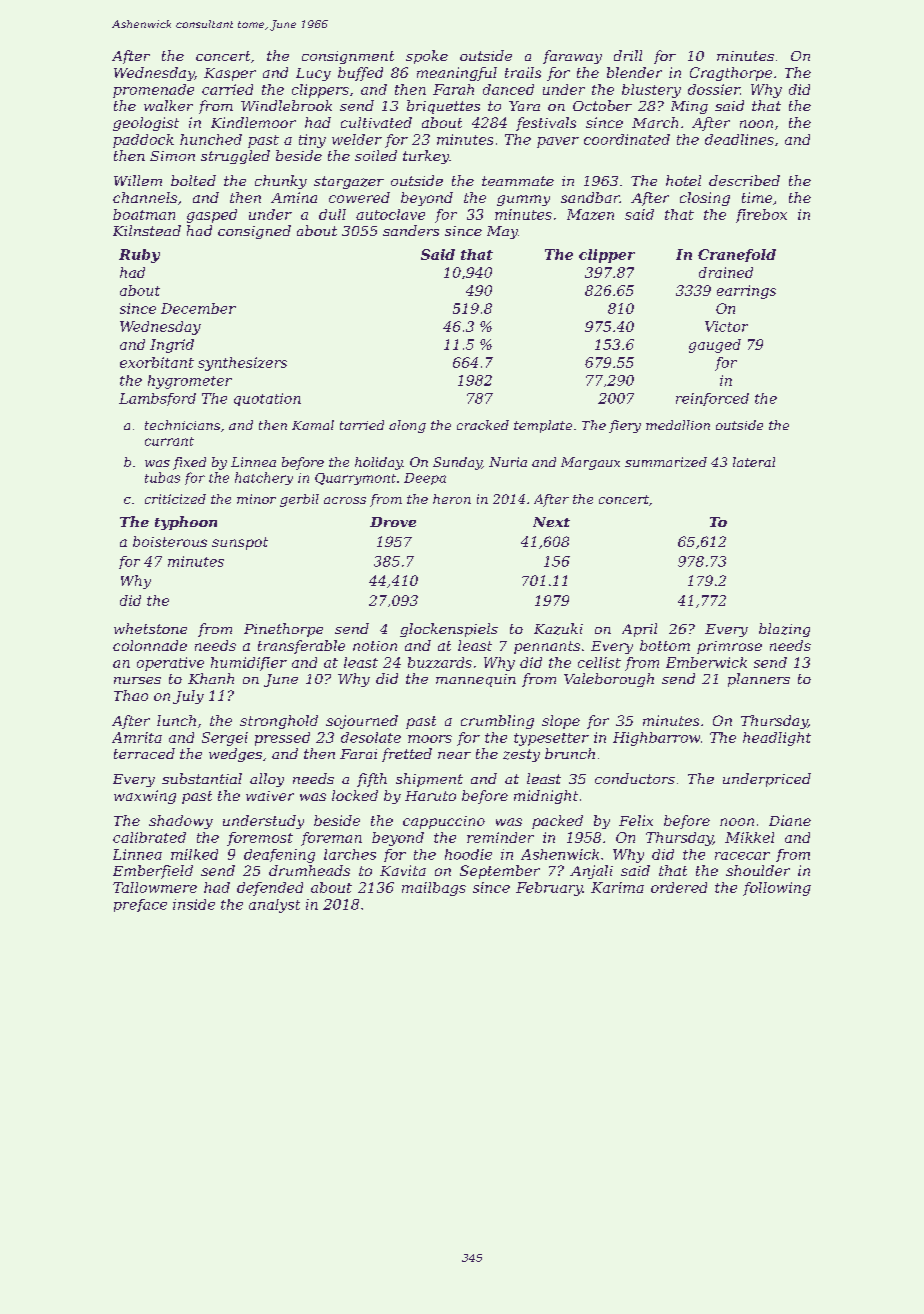  Describe the element at coordinates (149, 837) in the page. I see `calibrated` at that location.
